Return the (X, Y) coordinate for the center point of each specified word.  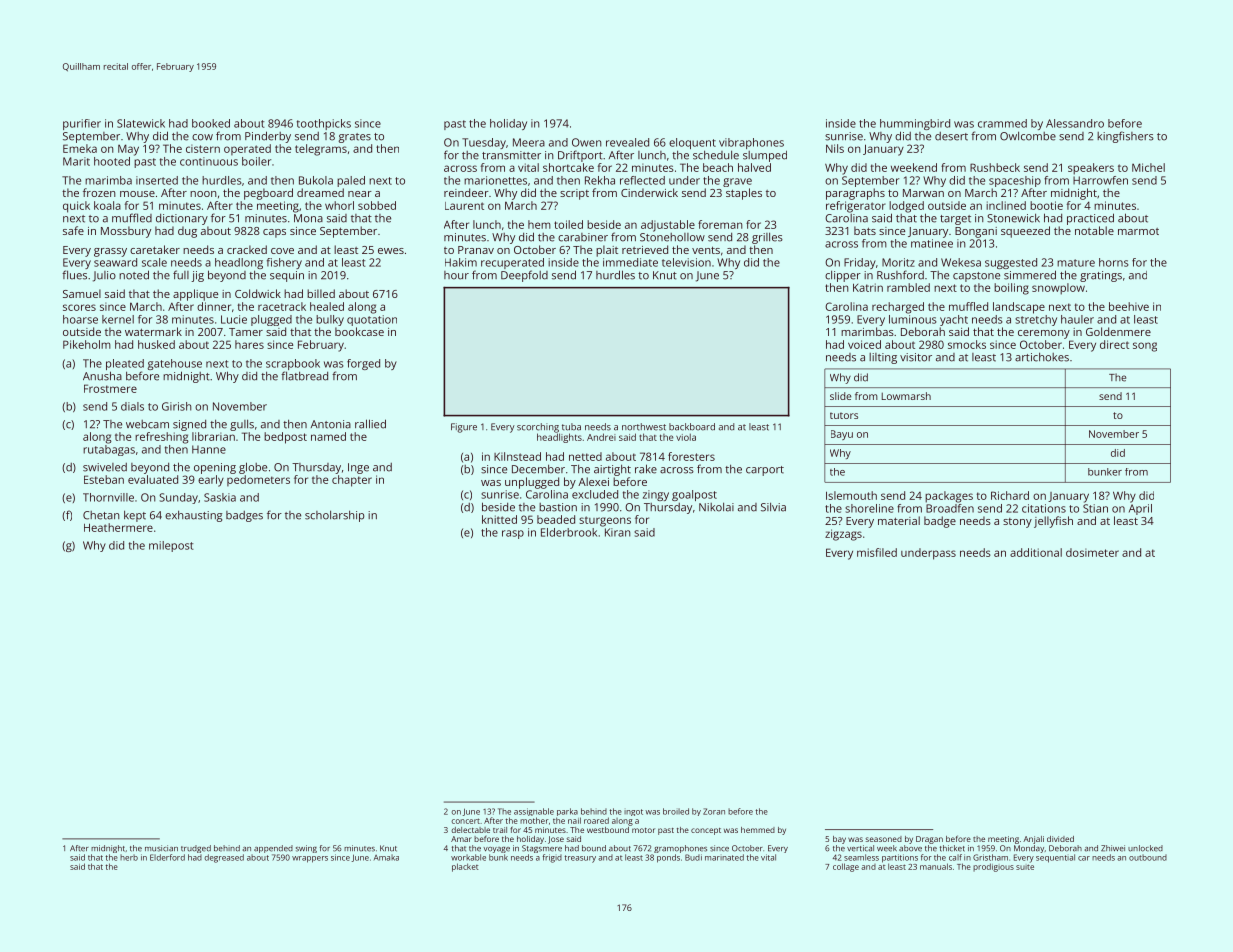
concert (465, 821)
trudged (196, 849)
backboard (692, 427)
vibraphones (751, 143)
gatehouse (174, 364)
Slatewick (141, 123)
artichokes (1042, 357)
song (1145, 347)
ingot (633, 812)
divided (1060, 839)
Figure (464, 428)
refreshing (162, 438)
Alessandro (1075, 123)
